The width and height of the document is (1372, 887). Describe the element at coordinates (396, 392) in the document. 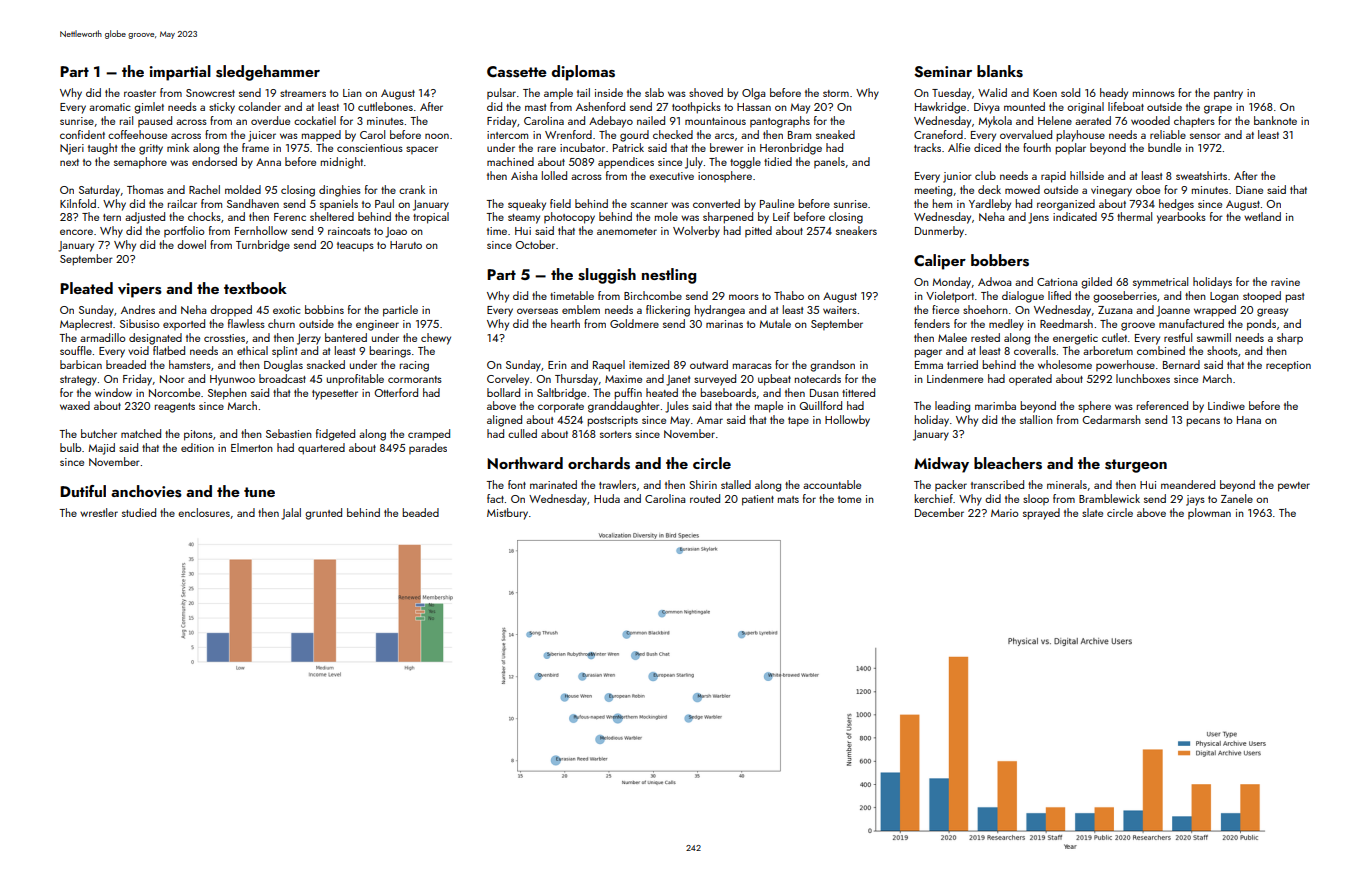

I see `Otterford` at that location.
